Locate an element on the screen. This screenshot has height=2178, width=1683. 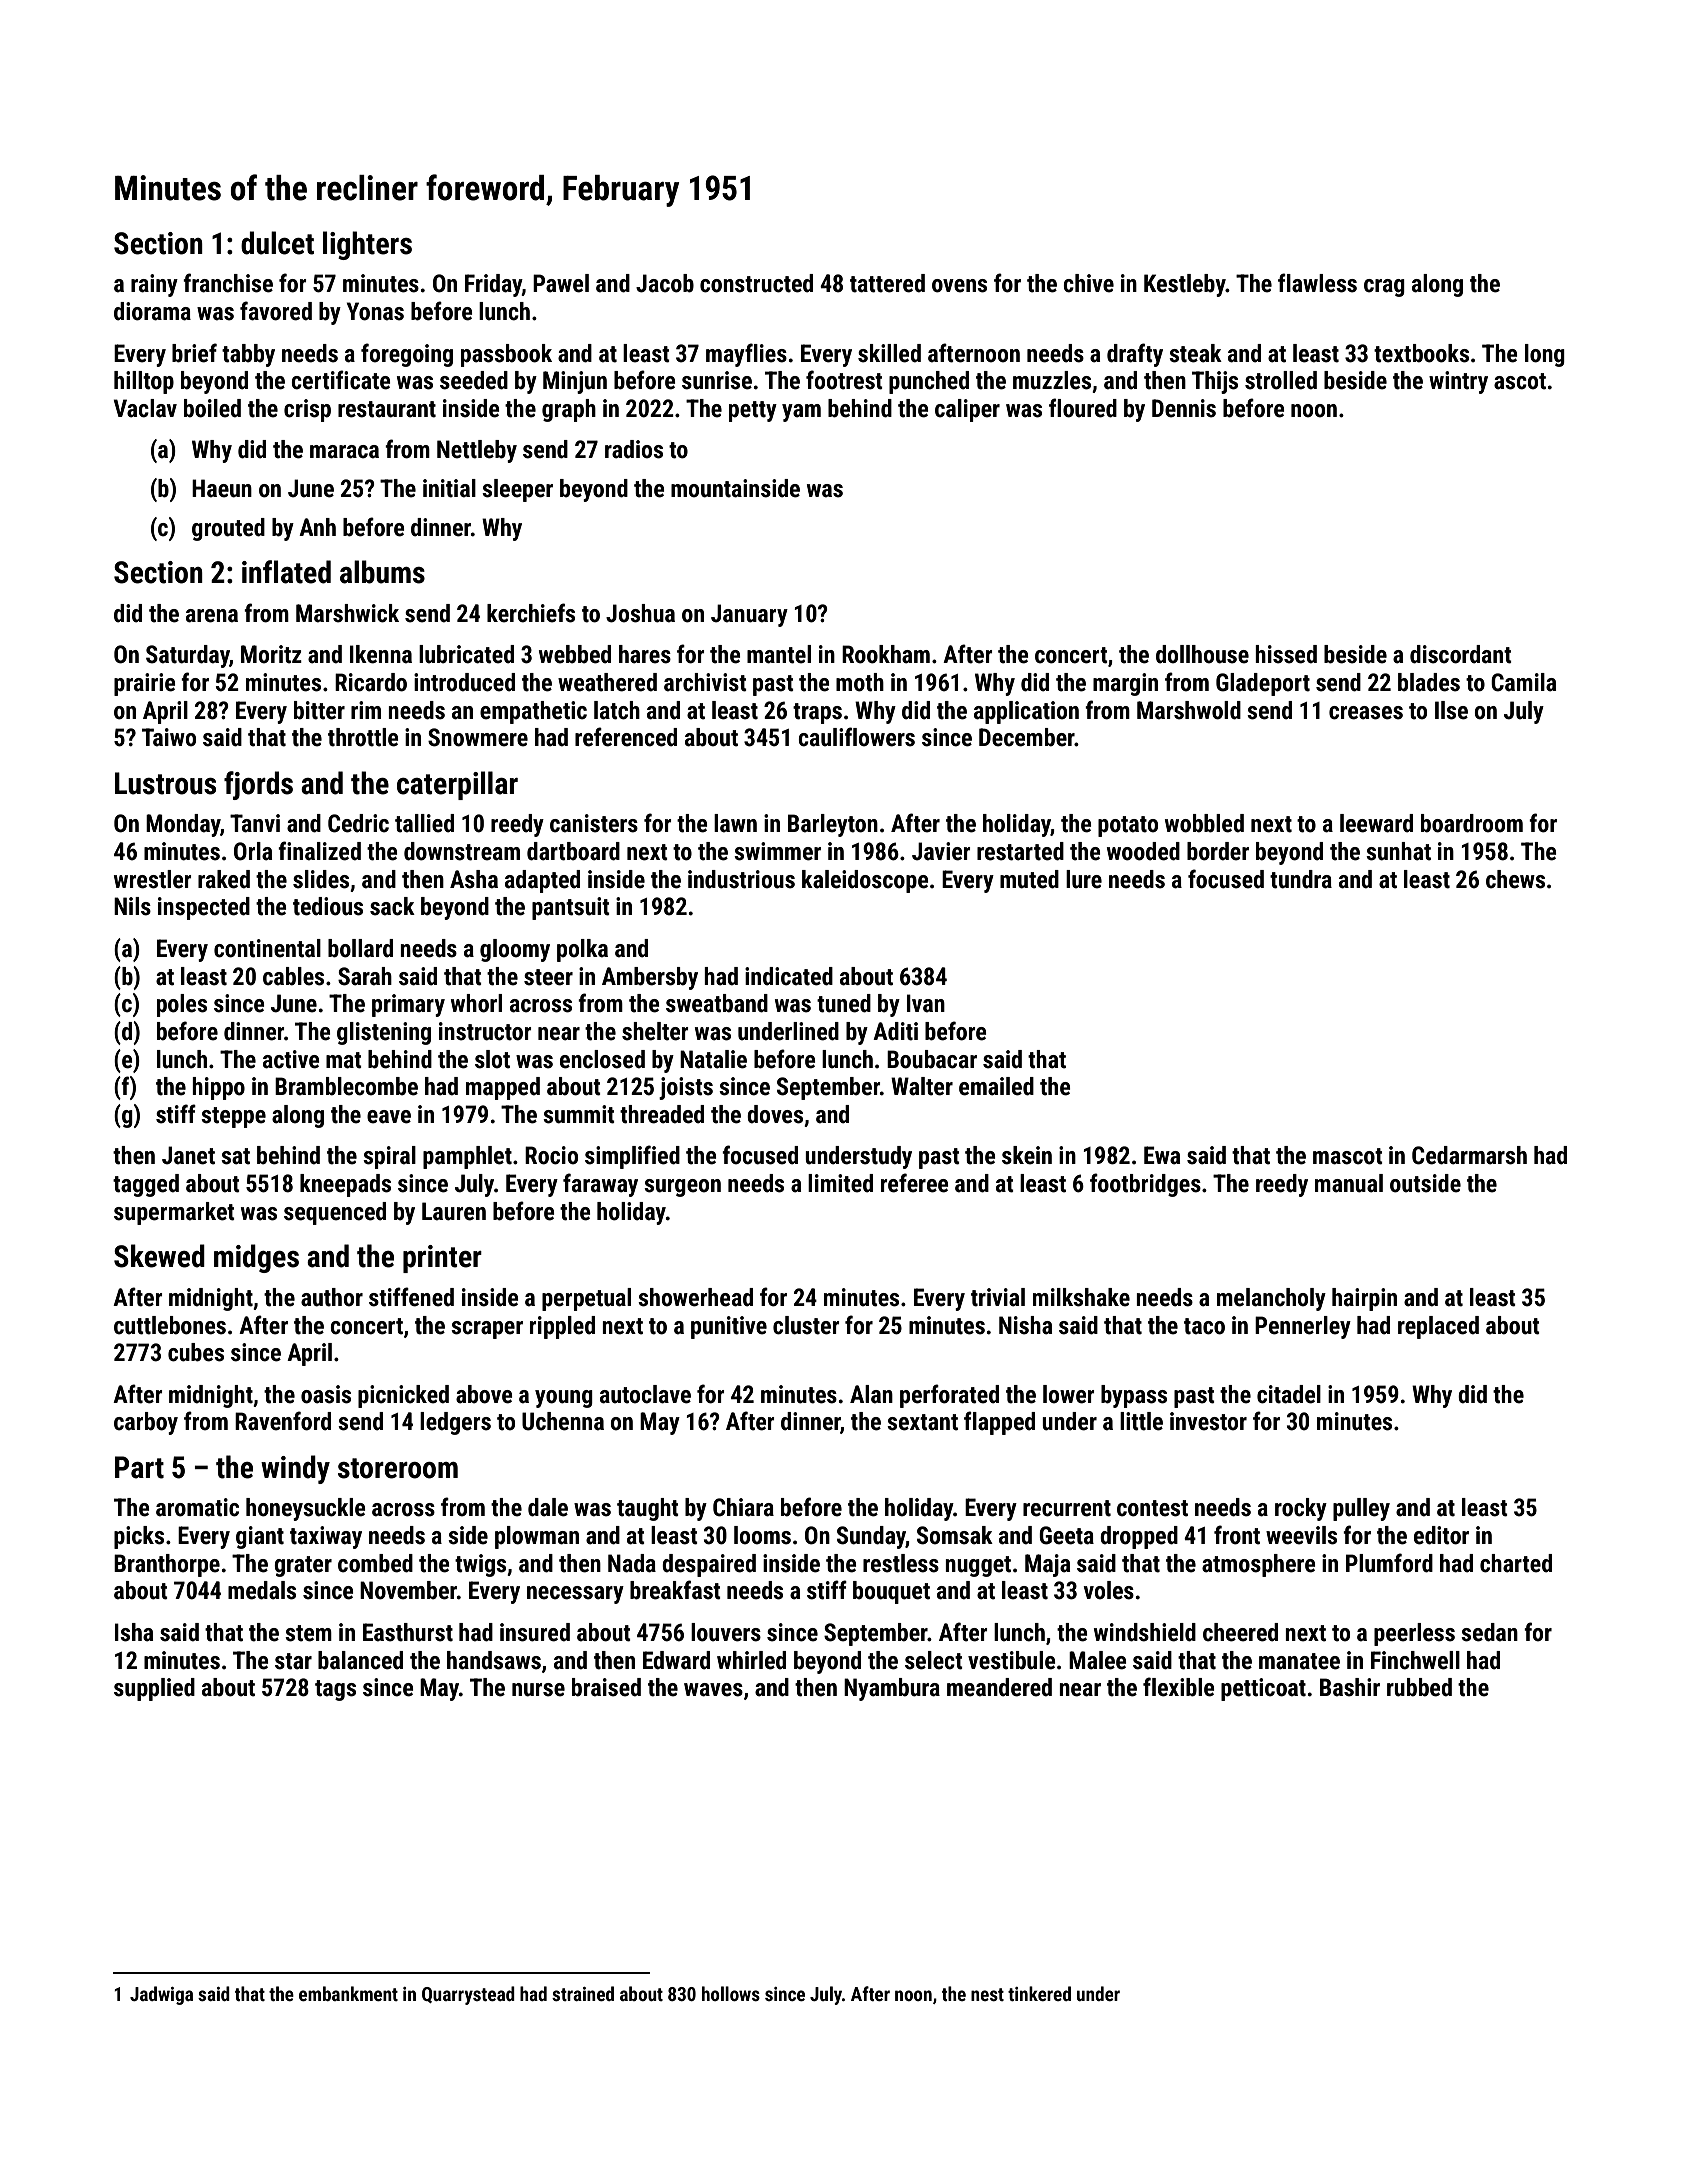
wintry is located at coordinates (1458, 382).
